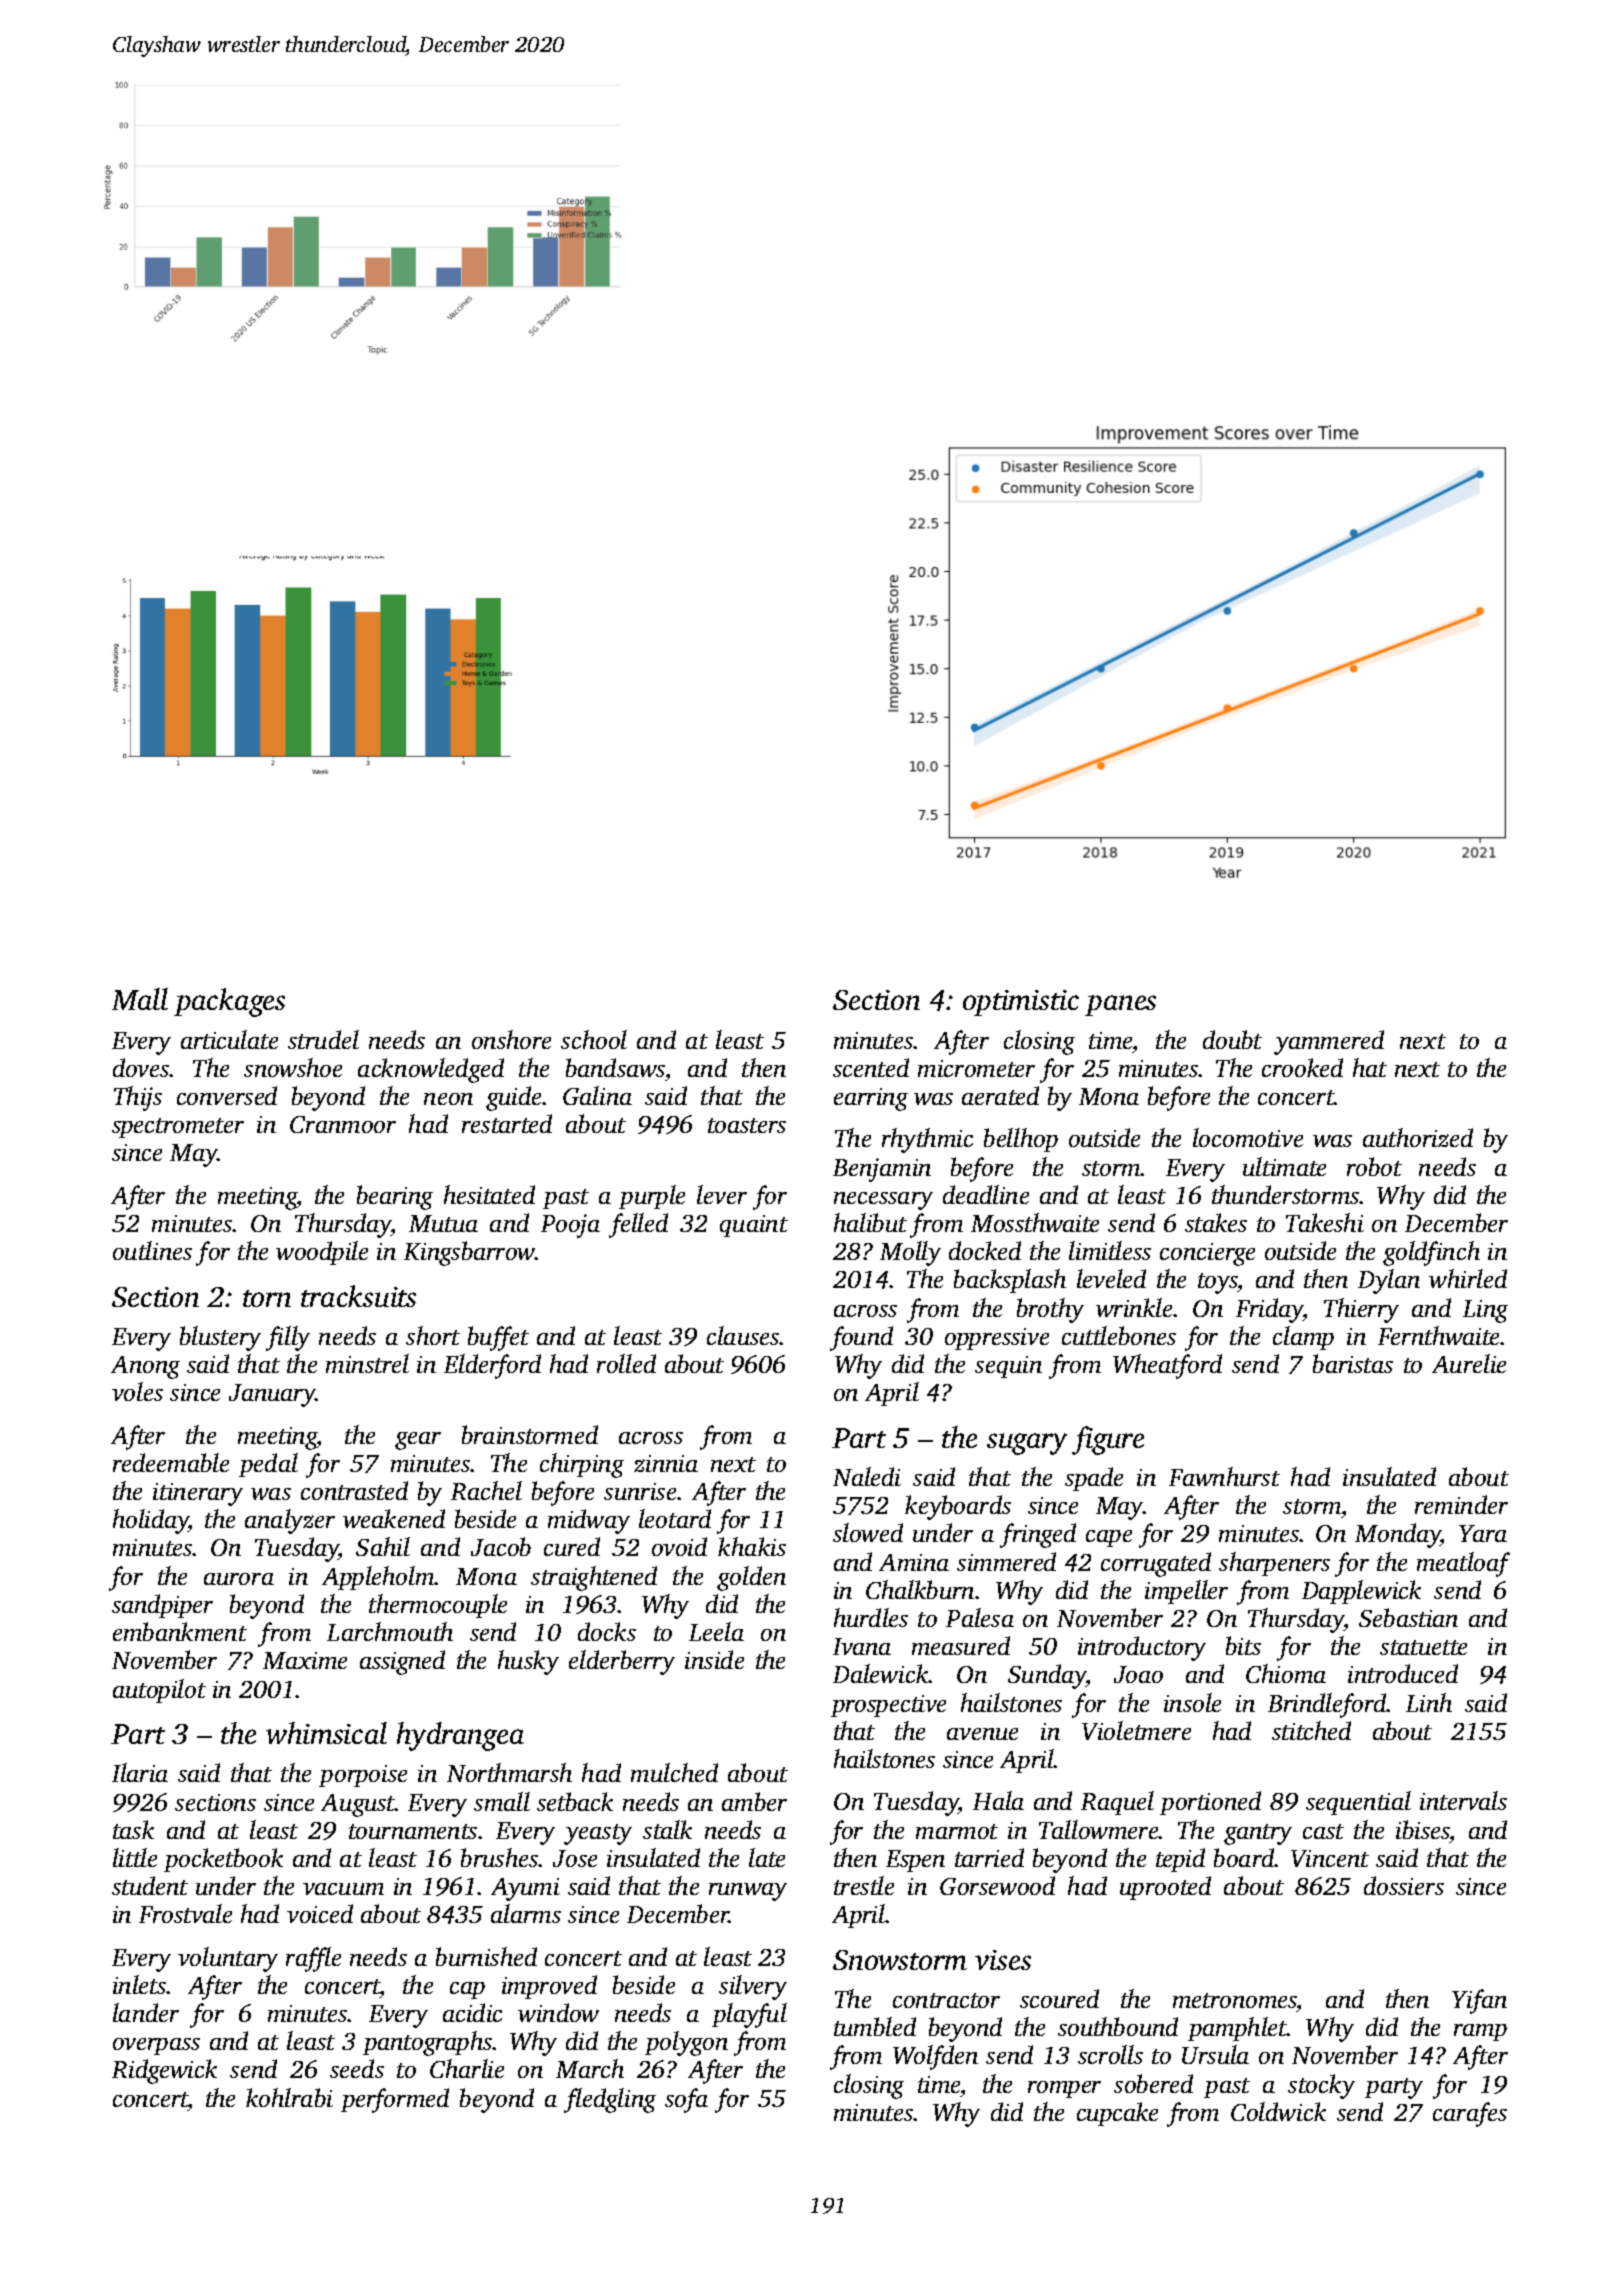  Describe the element at coordinates (267, 1298) in the page. I see `torn` at that location.
